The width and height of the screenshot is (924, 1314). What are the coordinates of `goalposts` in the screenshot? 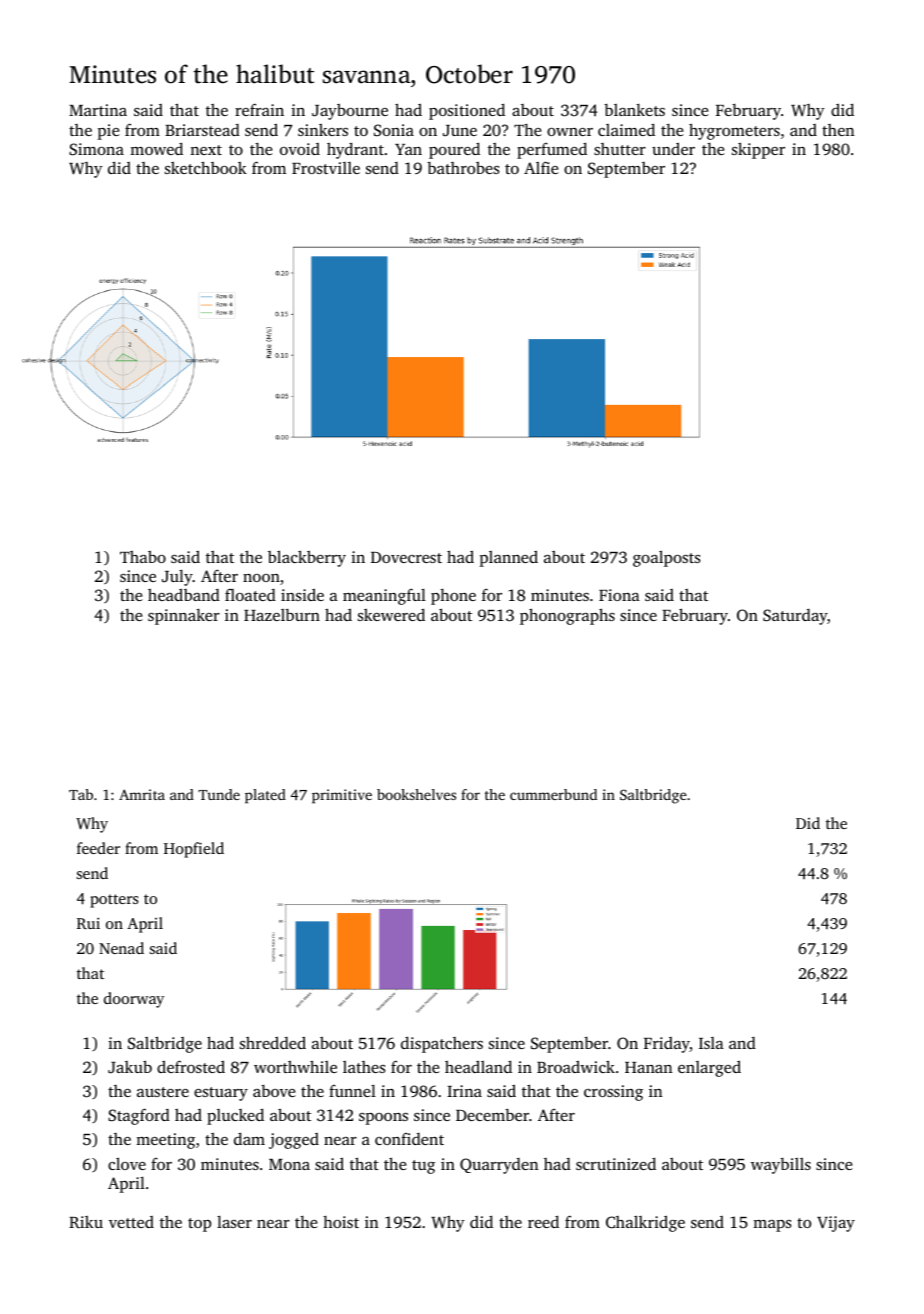 It's located at (667, 558).
